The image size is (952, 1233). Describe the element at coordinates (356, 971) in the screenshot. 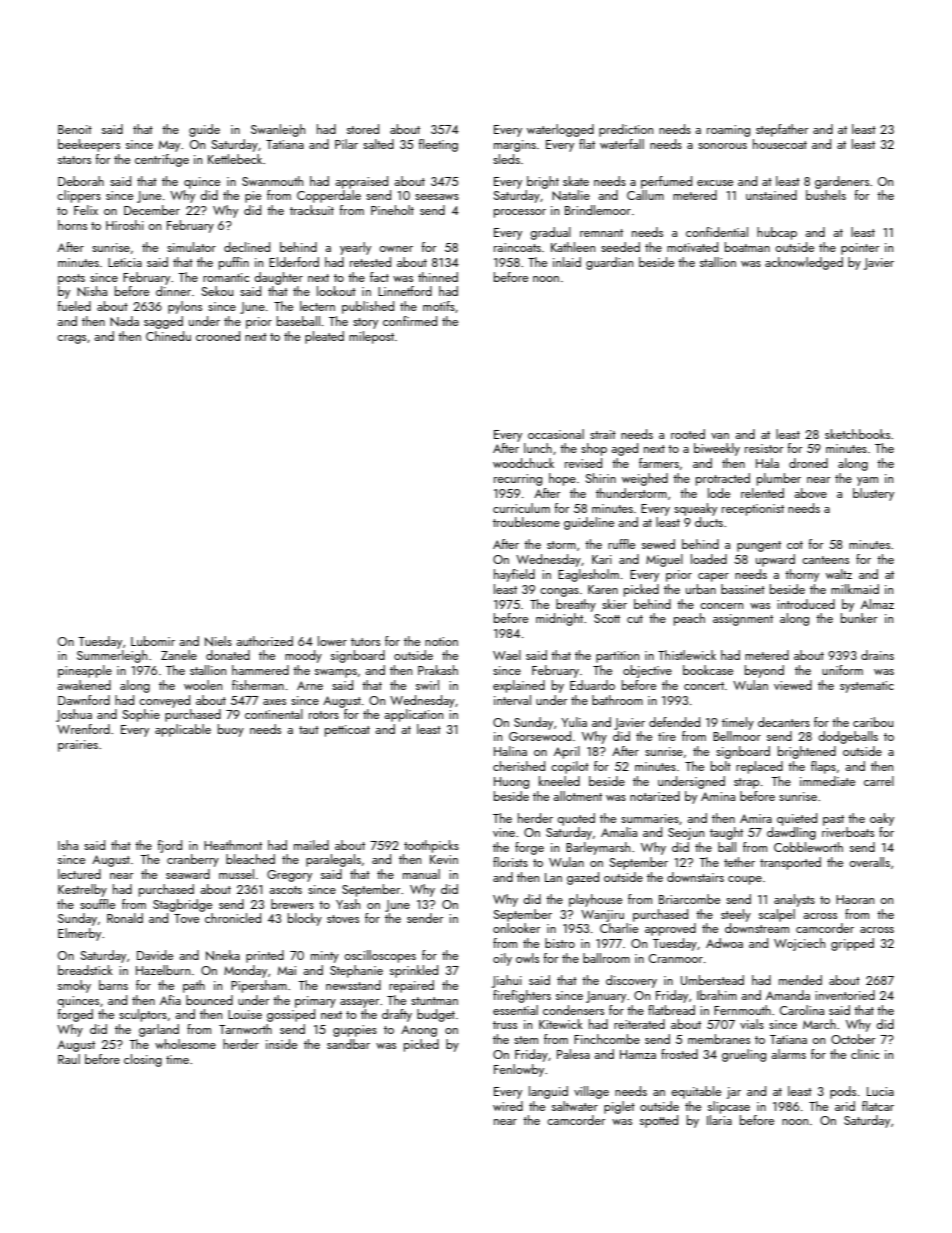

I see `Stephanie` at that location.
